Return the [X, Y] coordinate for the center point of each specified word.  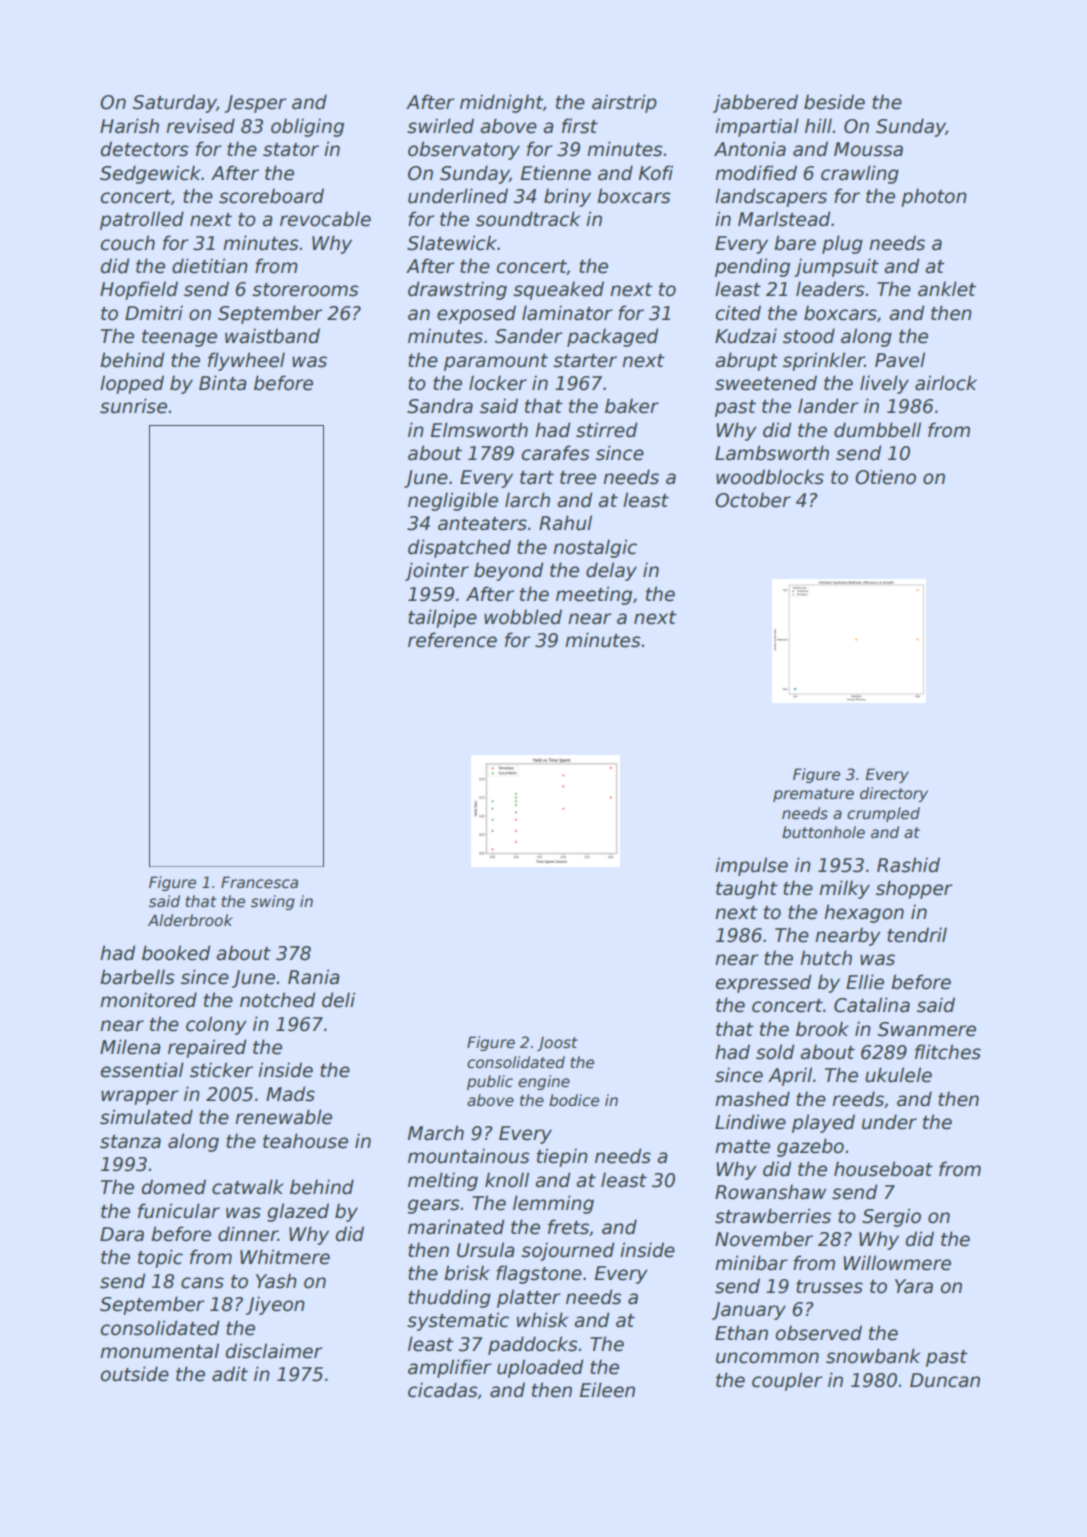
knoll [507, 1180]
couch [128, 243]
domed [173, 1187]
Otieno [885, 477]
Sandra [440, 406]
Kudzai [746, 336]
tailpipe [442, 618]
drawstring [457, 290]
